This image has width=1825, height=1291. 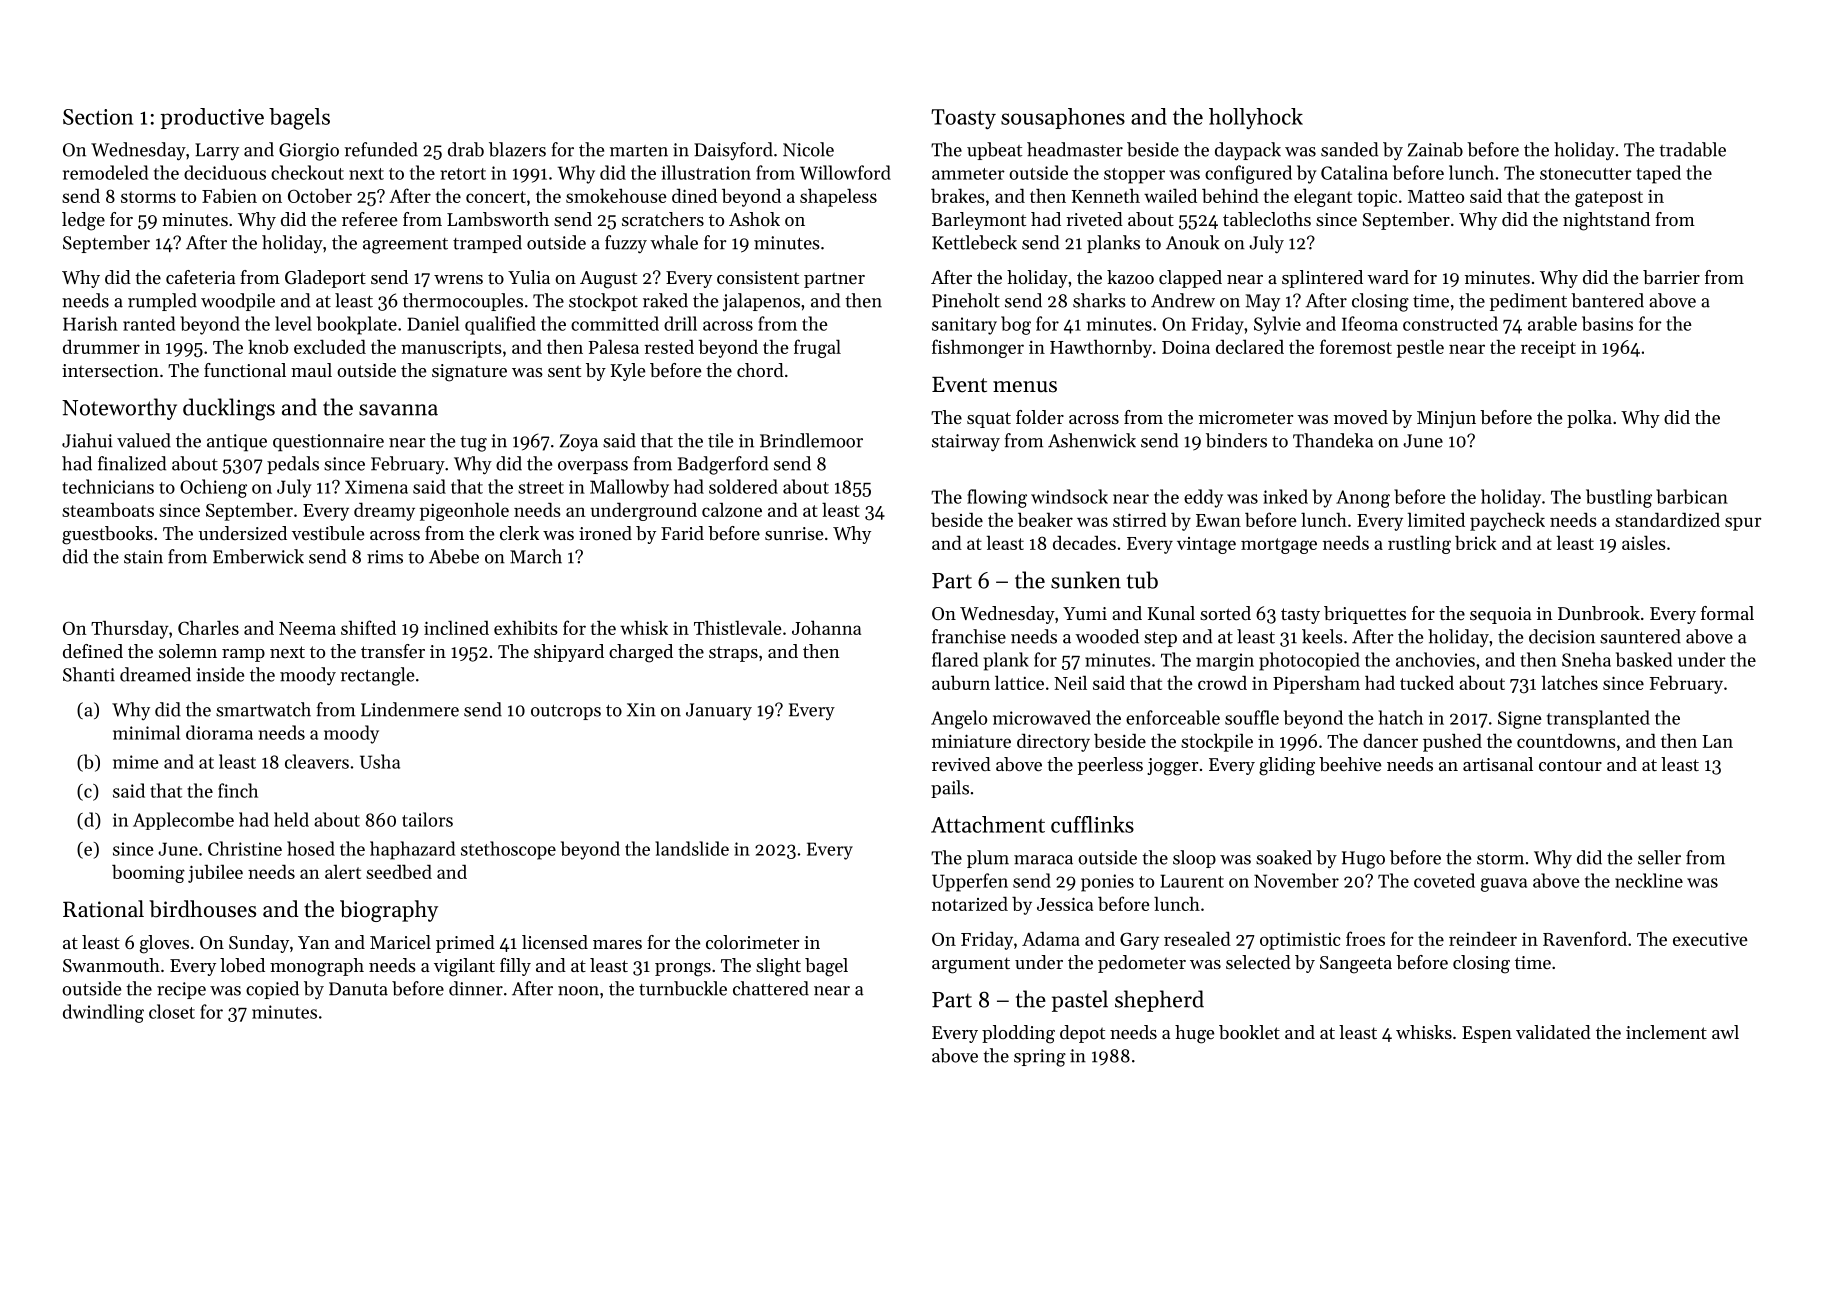 I want to click on noon, so click(x=578, y=991).
